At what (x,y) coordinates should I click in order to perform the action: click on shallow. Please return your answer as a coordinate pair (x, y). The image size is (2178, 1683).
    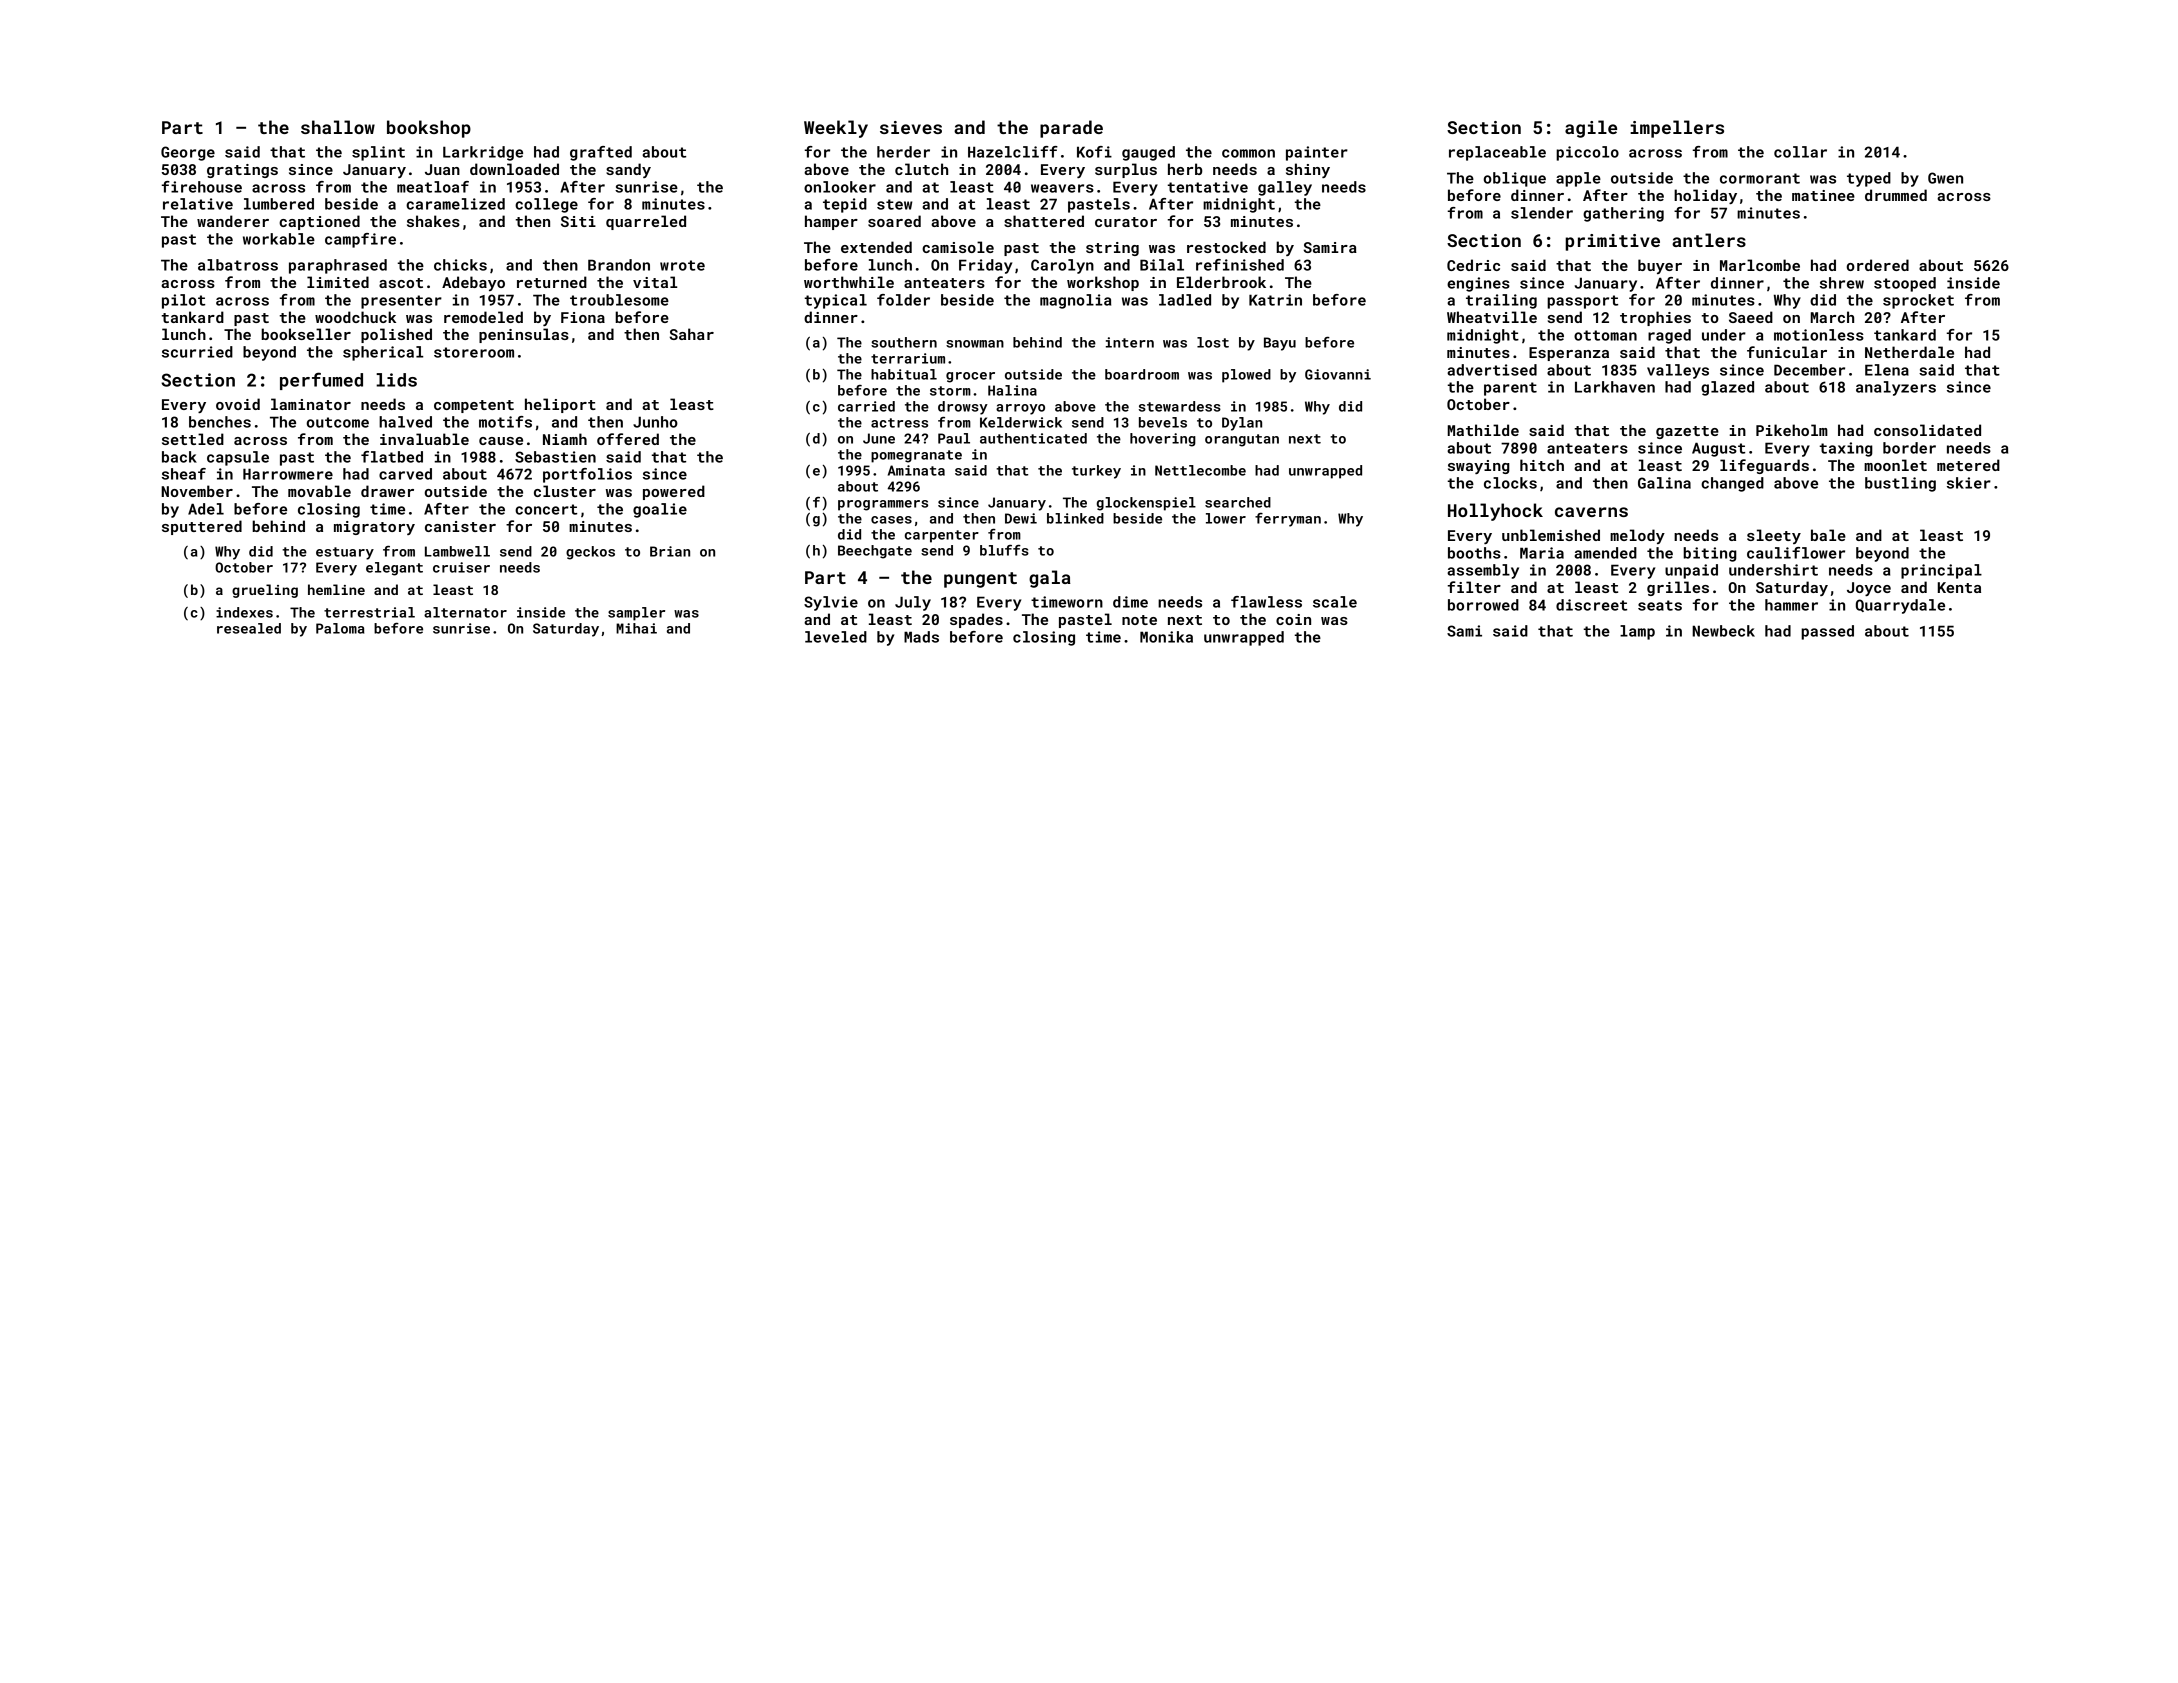
    Looking at the image, I should click on (338, 127).
